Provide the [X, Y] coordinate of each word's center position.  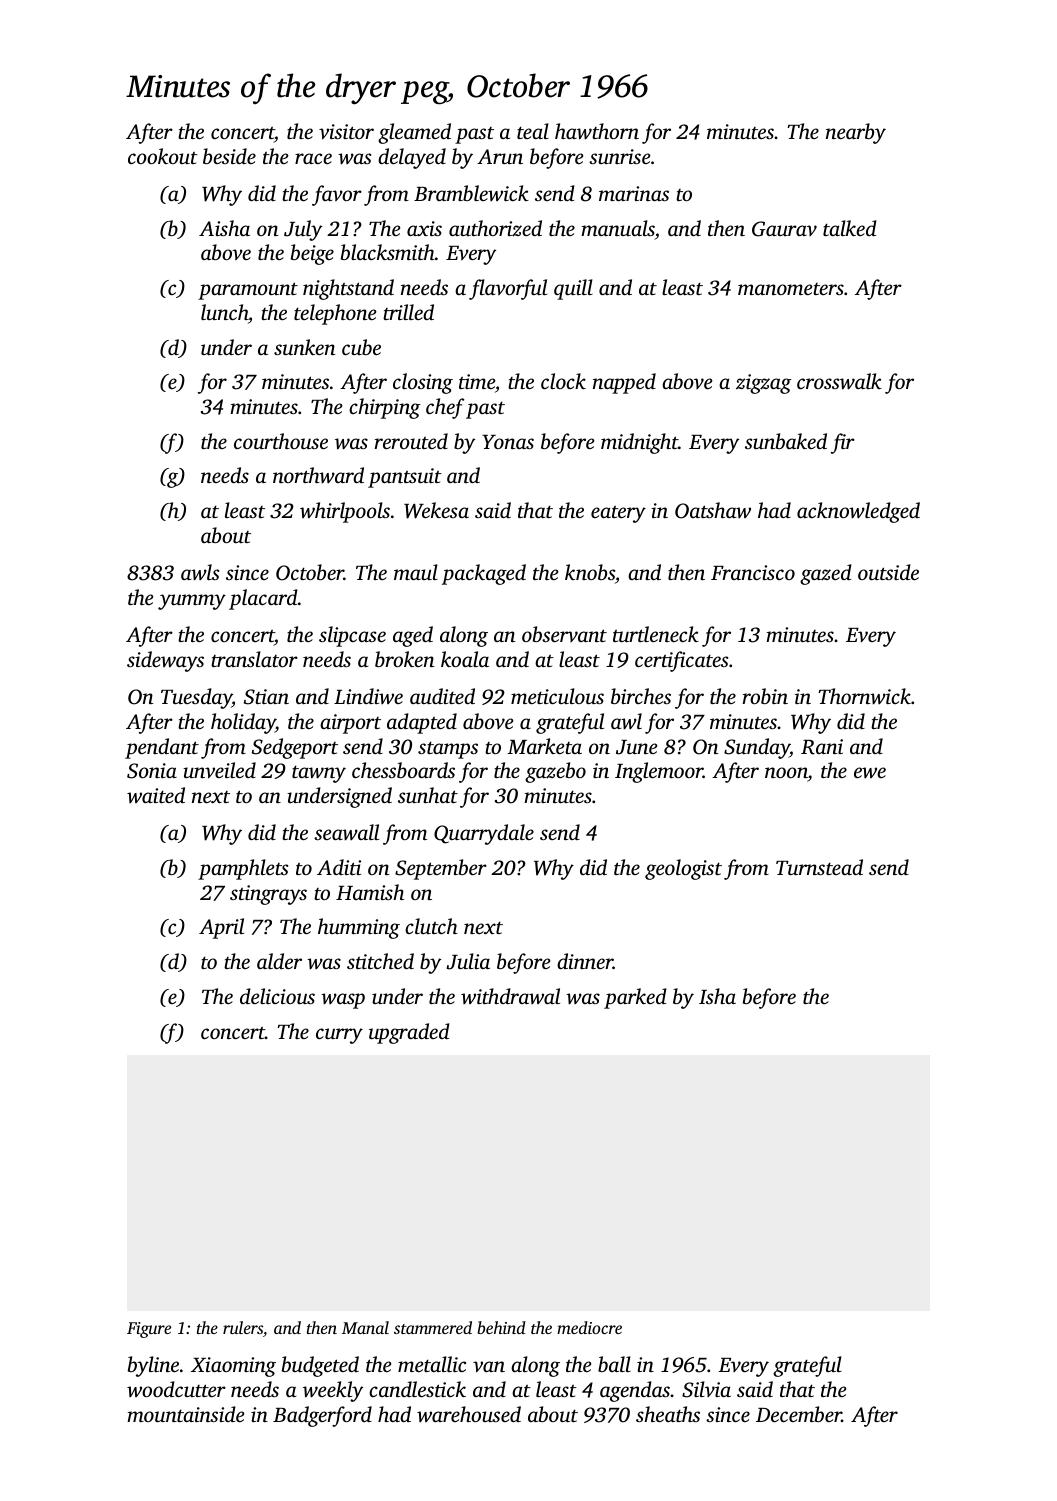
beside [229, 156]
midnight [639, 443]
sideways [165, 661]
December [799, 1414]
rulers [243, 1327]
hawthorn [597, 131]
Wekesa [436, 510]
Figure [149, 1330]
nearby [856, 133]
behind [501, 1327]
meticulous [557, 696]
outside [888, 572]
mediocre [589, 1327]
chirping [385, 408]
